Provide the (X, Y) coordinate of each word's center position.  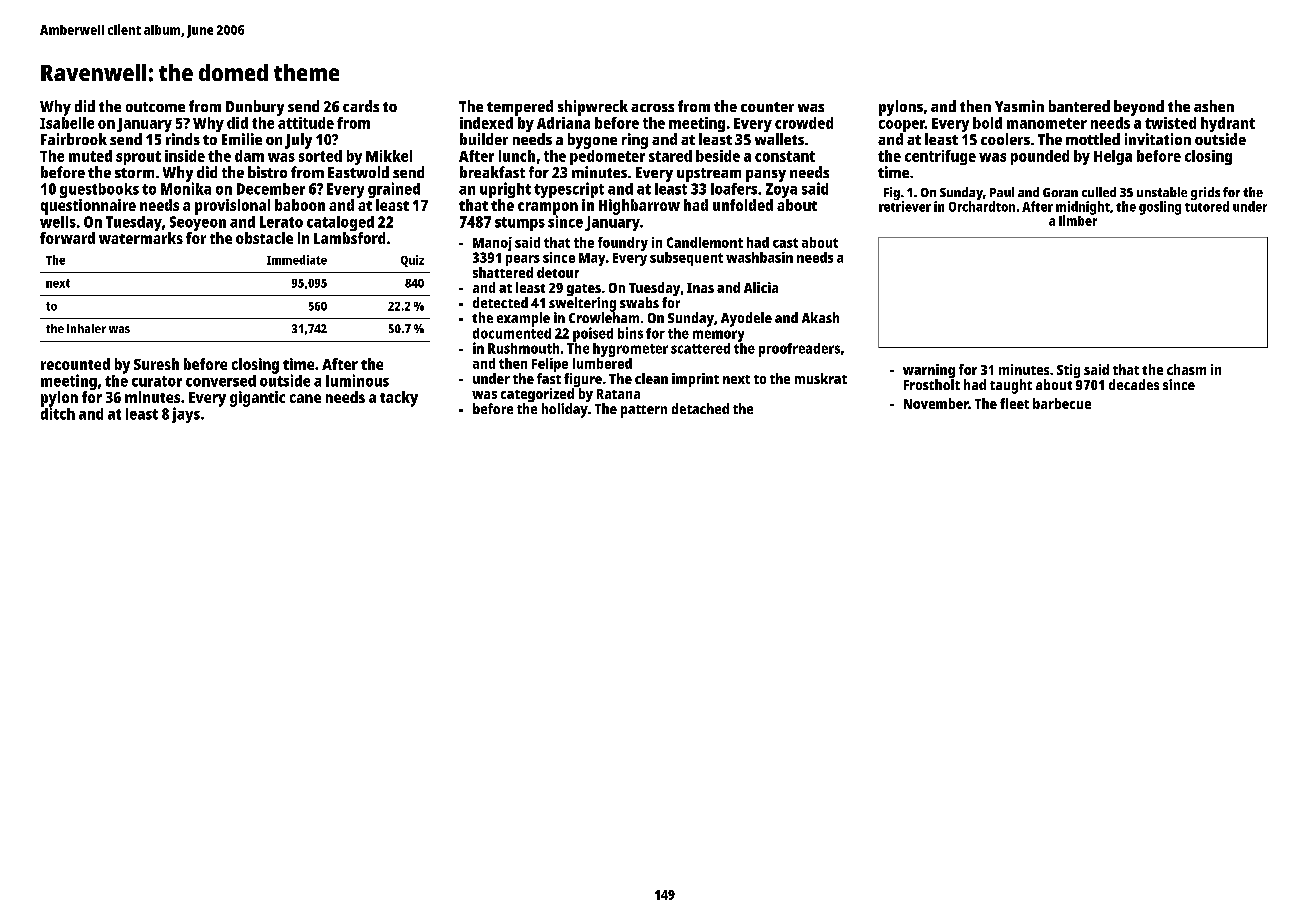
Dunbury (255, 108)
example (523, 319)
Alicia (761, 287)
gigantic (257, 399)
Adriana (563, 123)
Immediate (297, 260)
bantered (1079, 106)
